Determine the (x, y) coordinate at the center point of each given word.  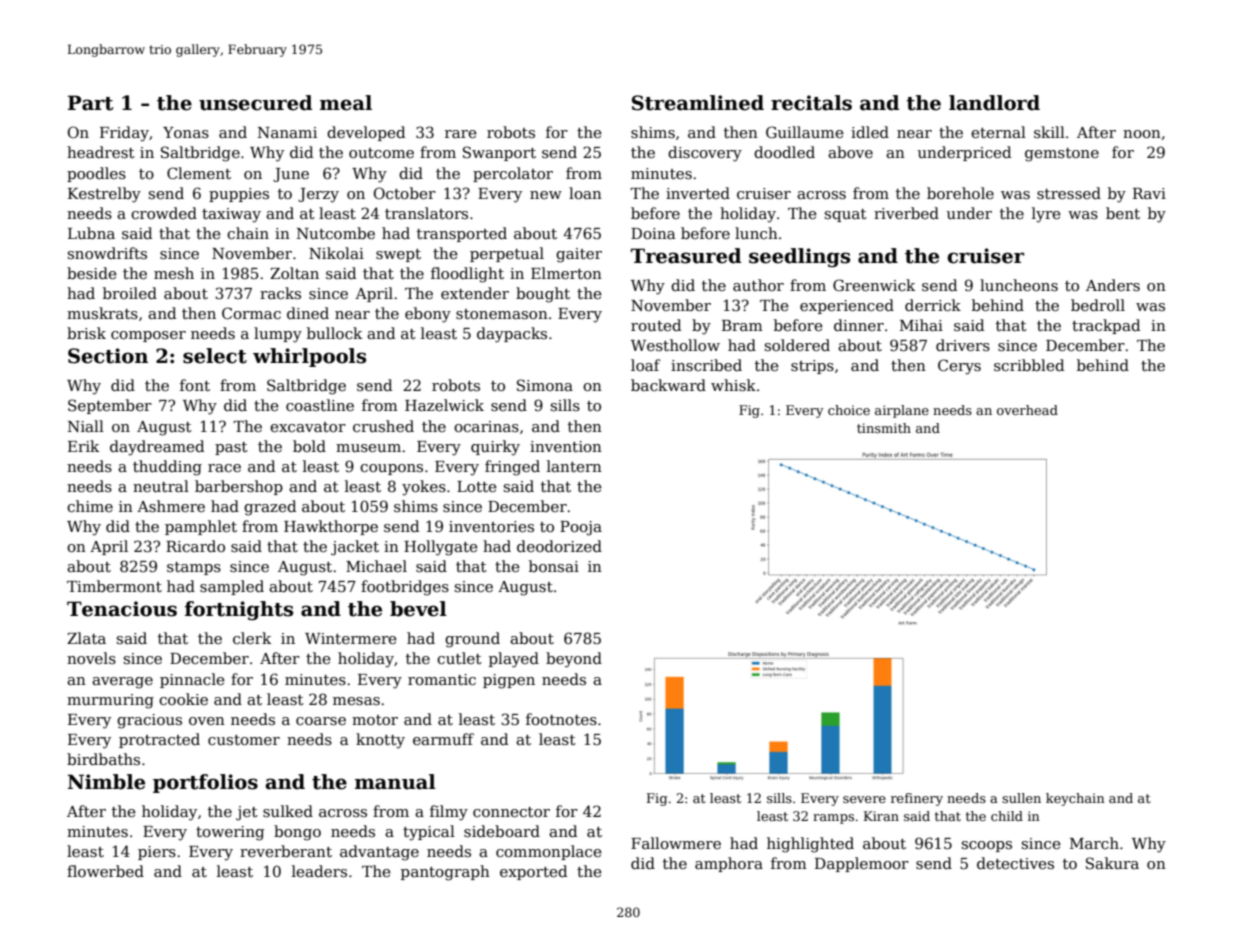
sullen (1021, 798)
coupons (391, 469)
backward (668, 385)
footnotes (561, 719)
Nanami (287, 132)
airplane (902, 411)
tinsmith (884, 428)
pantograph (445, 873)
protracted (159, 740)
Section (108, 356)
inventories (491, 526)
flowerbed (105, 871)
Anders (1113, 285)
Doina (653, 233)
